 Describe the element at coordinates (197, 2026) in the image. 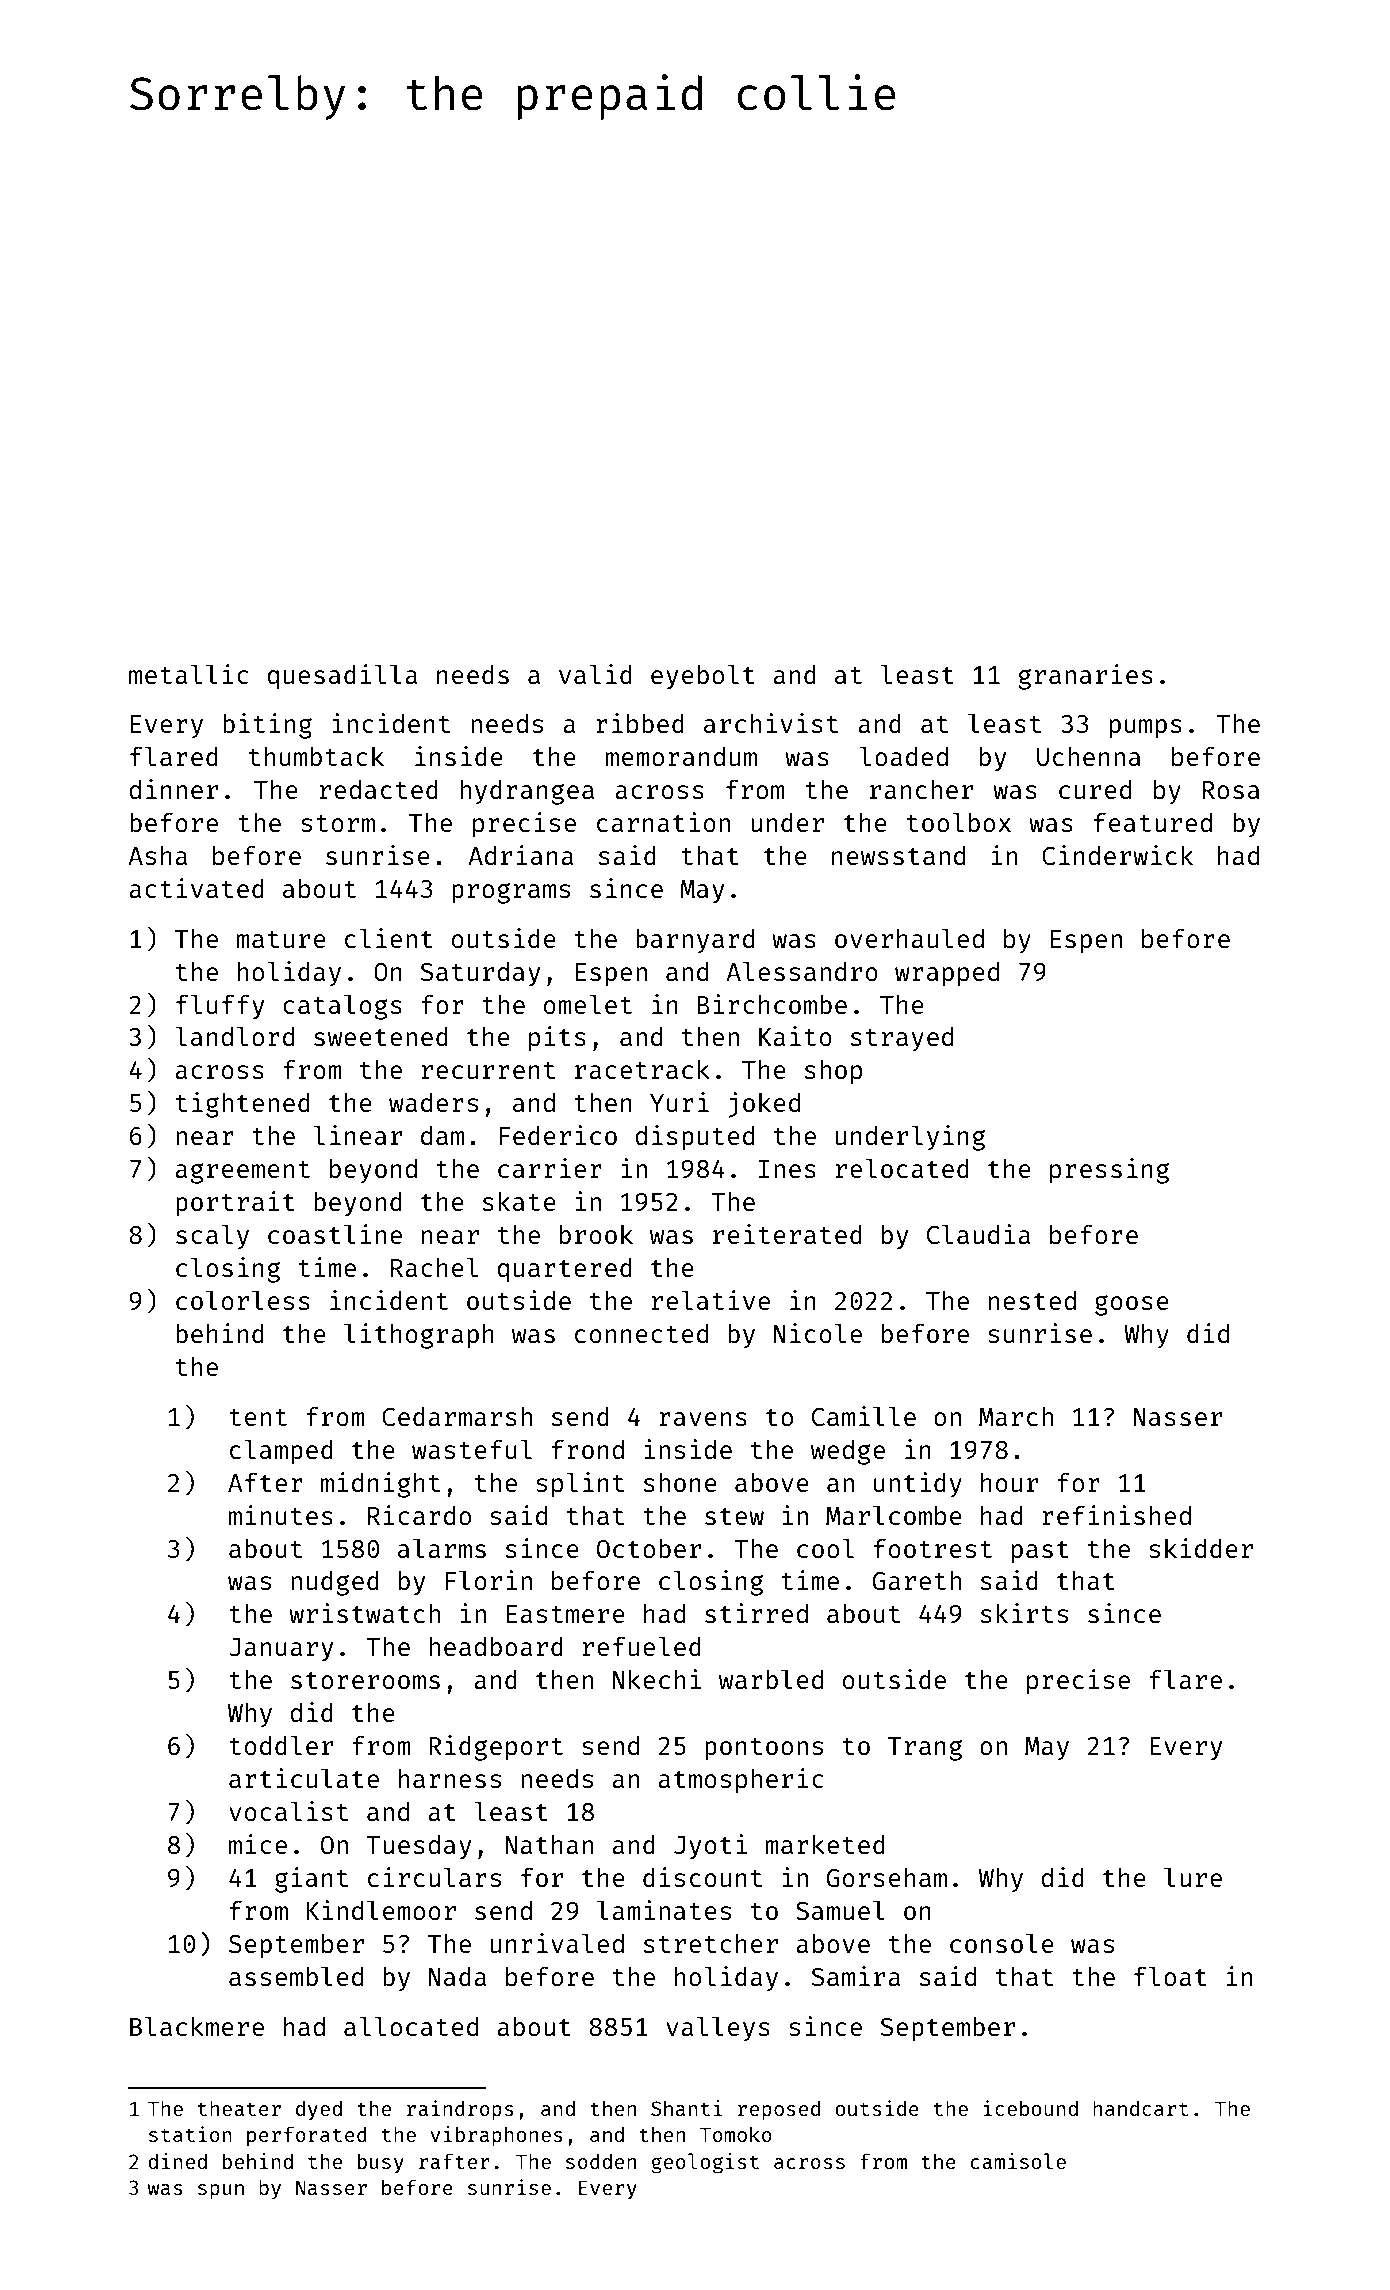

I see `Blackmere` at that location.
